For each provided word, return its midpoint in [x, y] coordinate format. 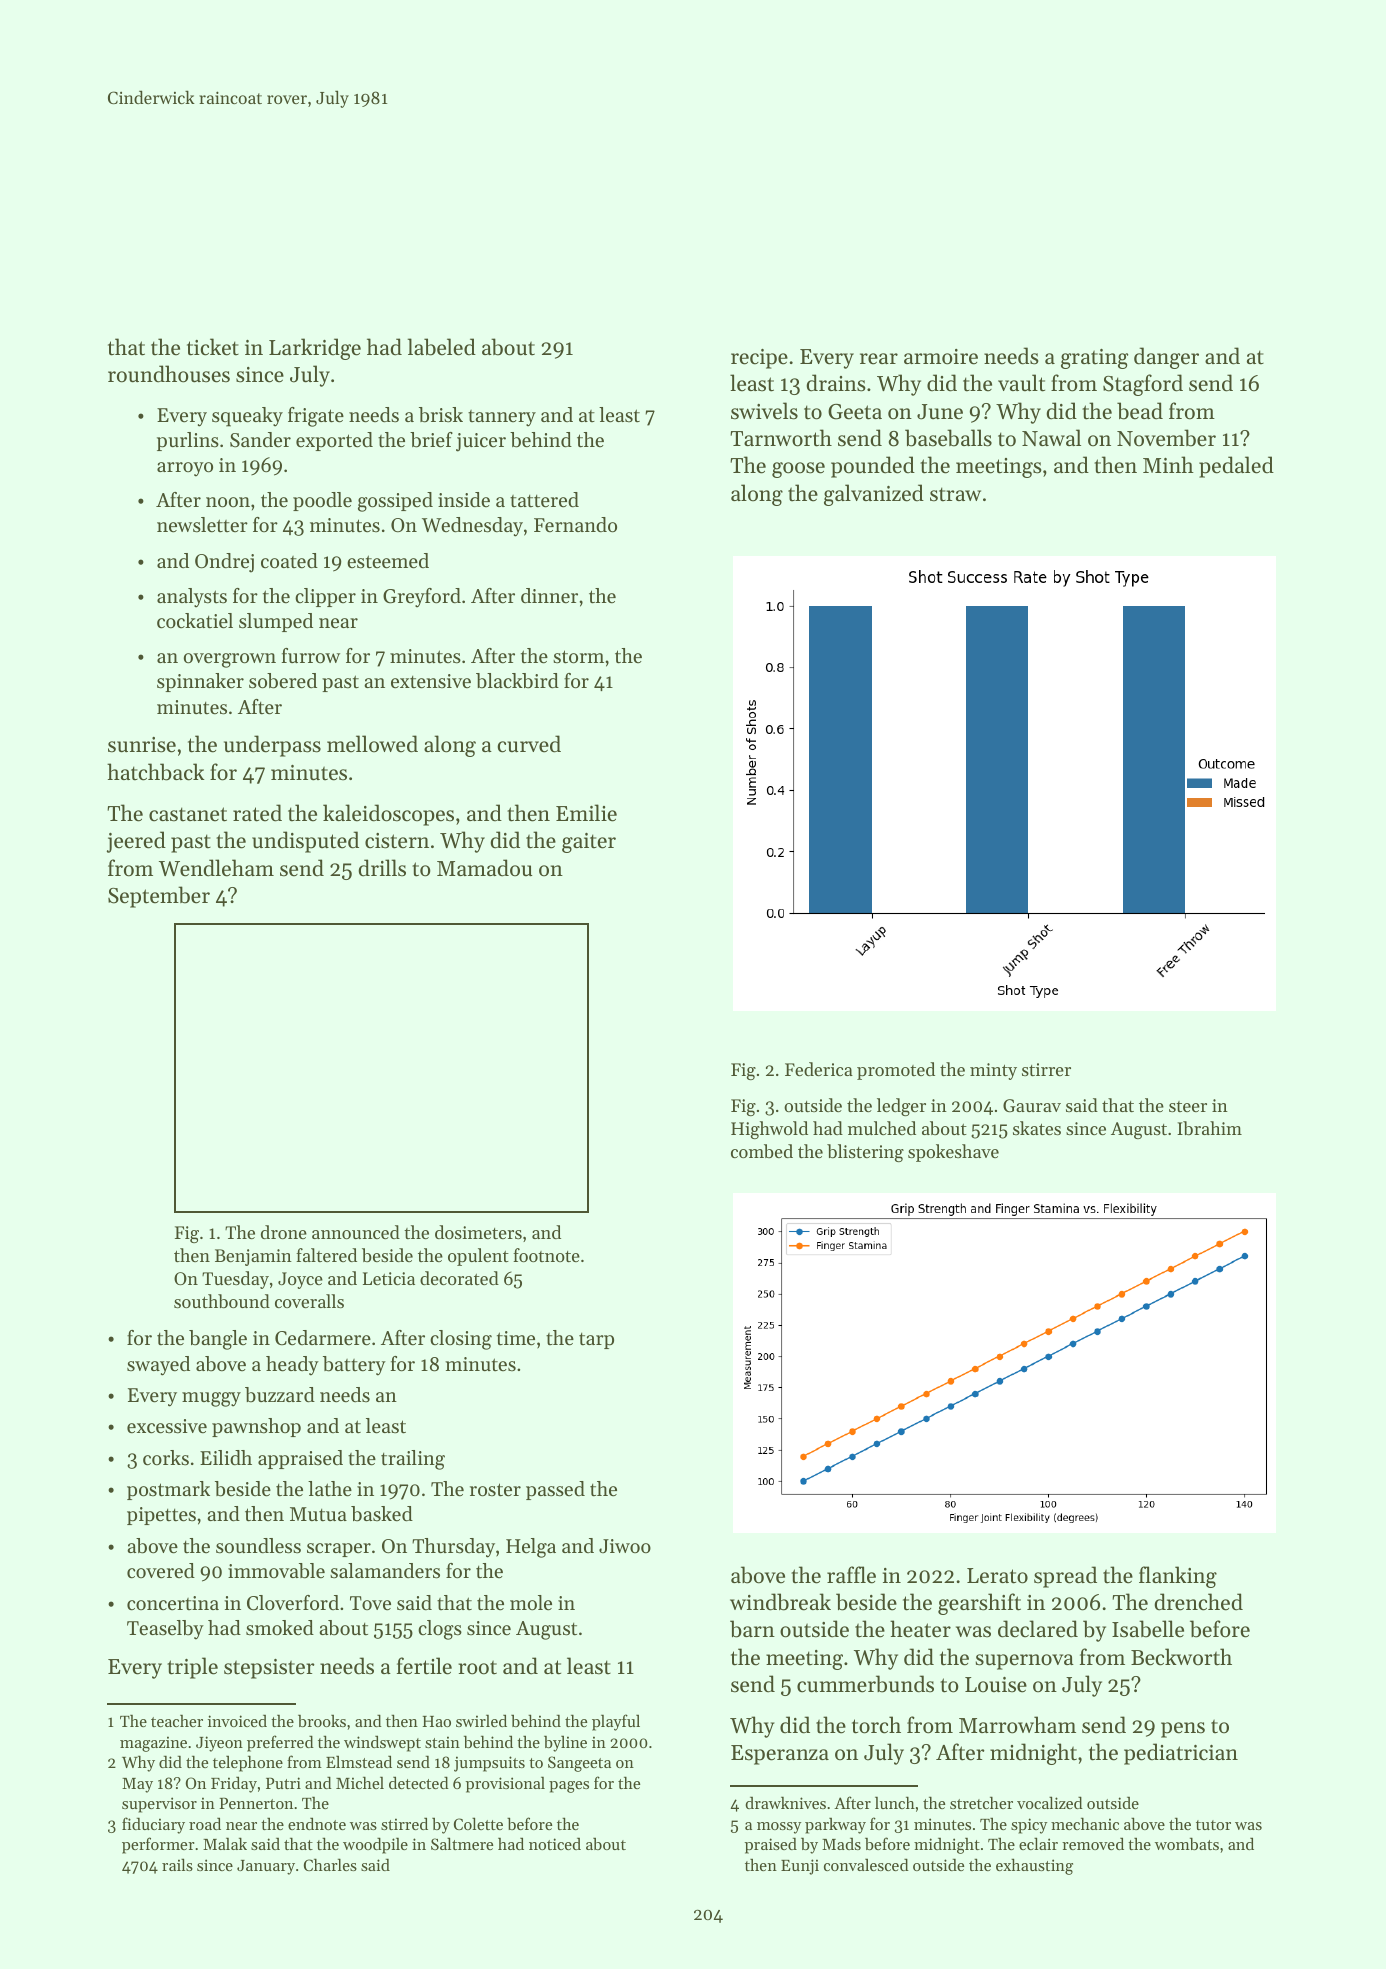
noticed [555, 1843]
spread [1065, 1577]
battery [354, 1366]
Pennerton [256, 1803]
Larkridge [315, 349]
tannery [502, 418]
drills [382, 868]
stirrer [1046, 1069]
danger [1166, 358]
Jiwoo [625, 1546]
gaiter [589, 843]
